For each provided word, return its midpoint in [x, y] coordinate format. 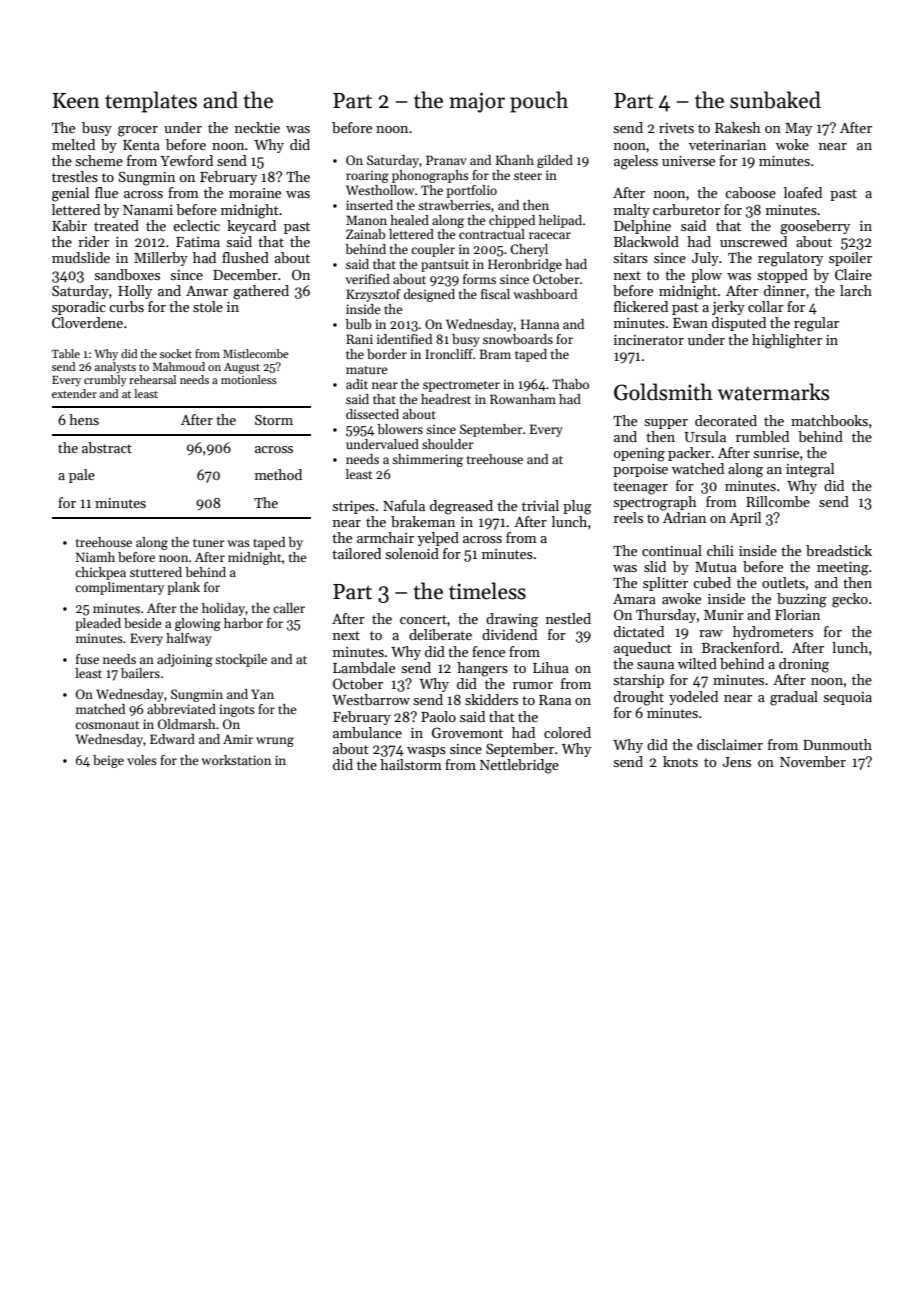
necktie [257, 127]
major [477, 102]
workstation [236, 760]
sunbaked [775, 100]
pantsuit [445, 265]
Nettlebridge [519, 766]
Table [66, 353]
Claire [853, 274]
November [813, 761]
